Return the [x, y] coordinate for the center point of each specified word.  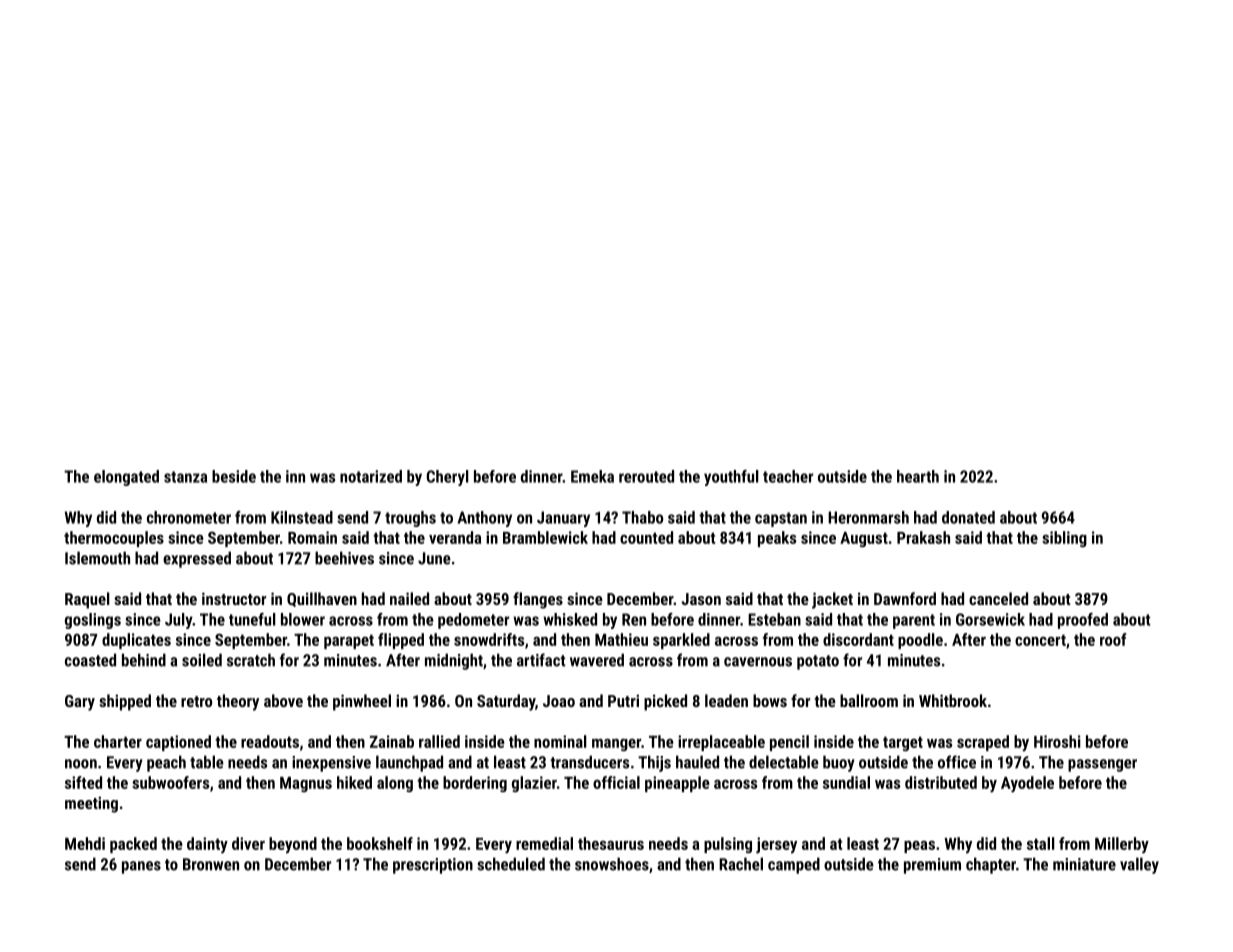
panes [141, 867]
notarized [371, 476]
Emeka [592, 476]
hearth [918, 476]
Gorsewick [990, 619]
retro [196, 701]
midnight [454, 661]
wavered [597, 660]
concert [1040, 640]
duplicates [136, 641]
